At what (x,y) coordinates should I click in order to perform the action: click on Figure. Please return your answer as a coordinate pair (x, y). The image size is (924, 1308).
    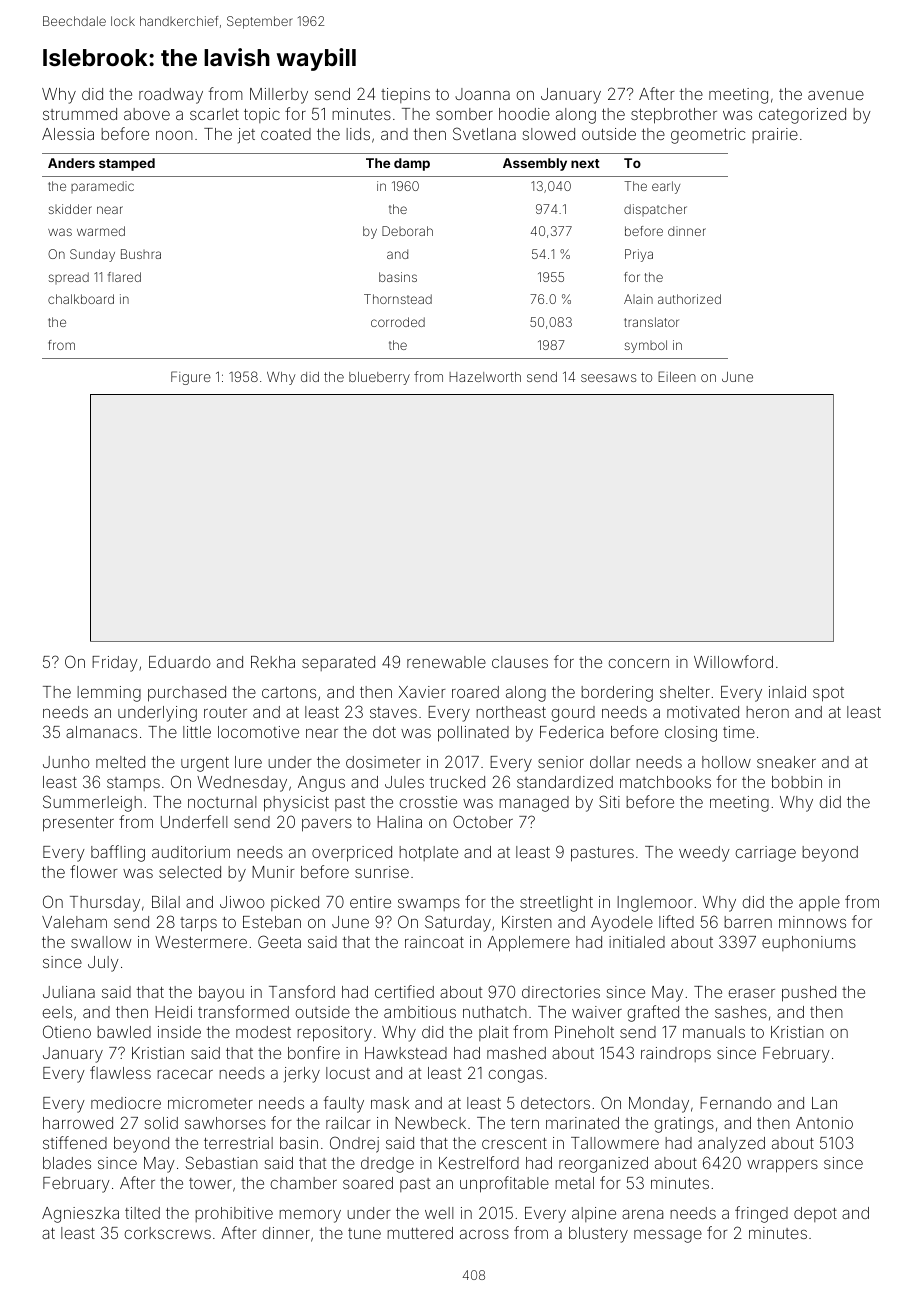
    Looking at the image, I should click on (191, 378).
